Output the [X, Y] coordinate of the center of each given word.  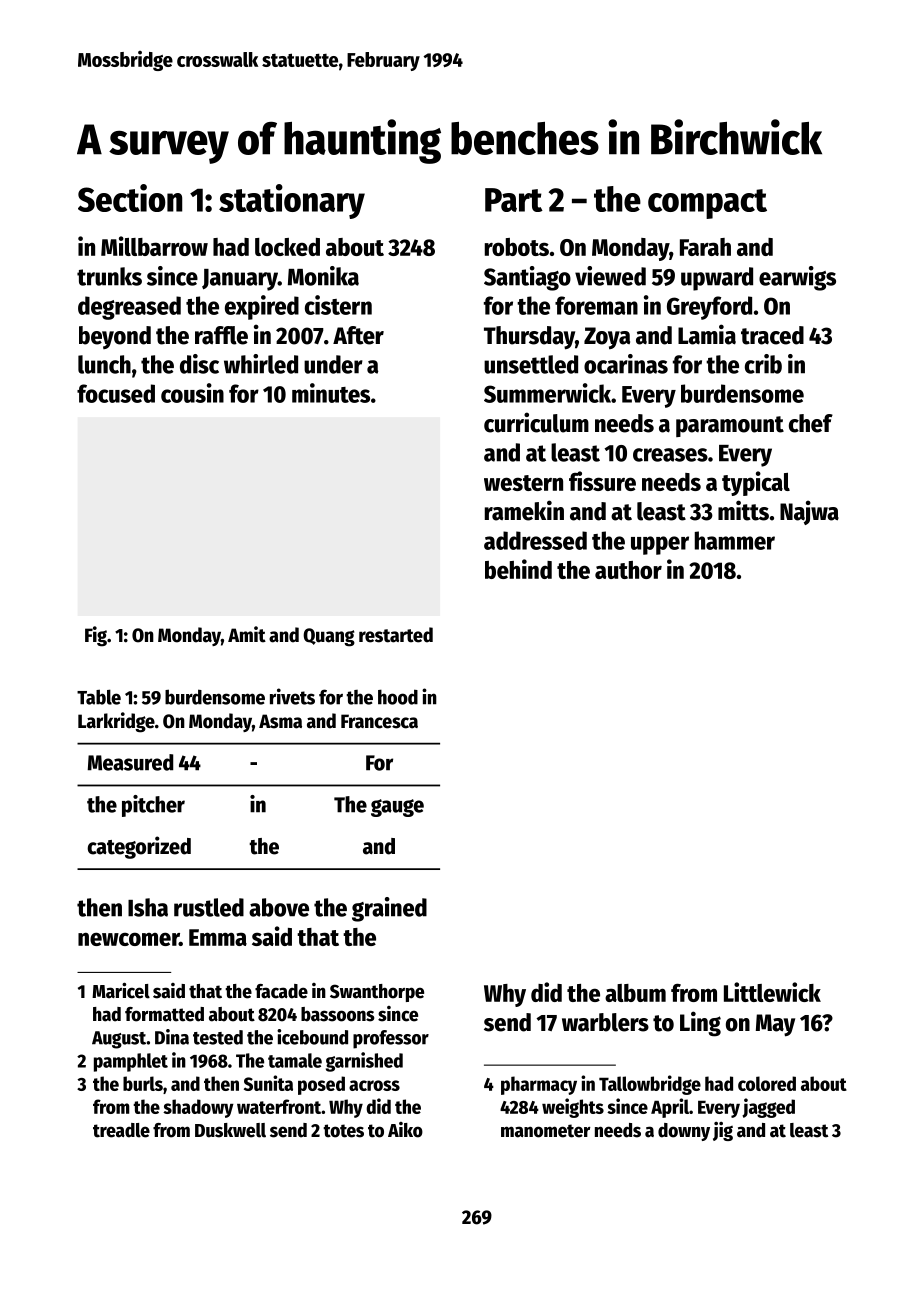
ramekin [524, 510]
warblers [605, 1022]
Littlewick [772, 992]
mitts [743, 510]
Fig [96, 636]
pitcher [153, 806]
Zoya [607, 338]
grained [389, 909]
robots [517, 247]
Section [130, 198]
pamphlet [131, 1062]
